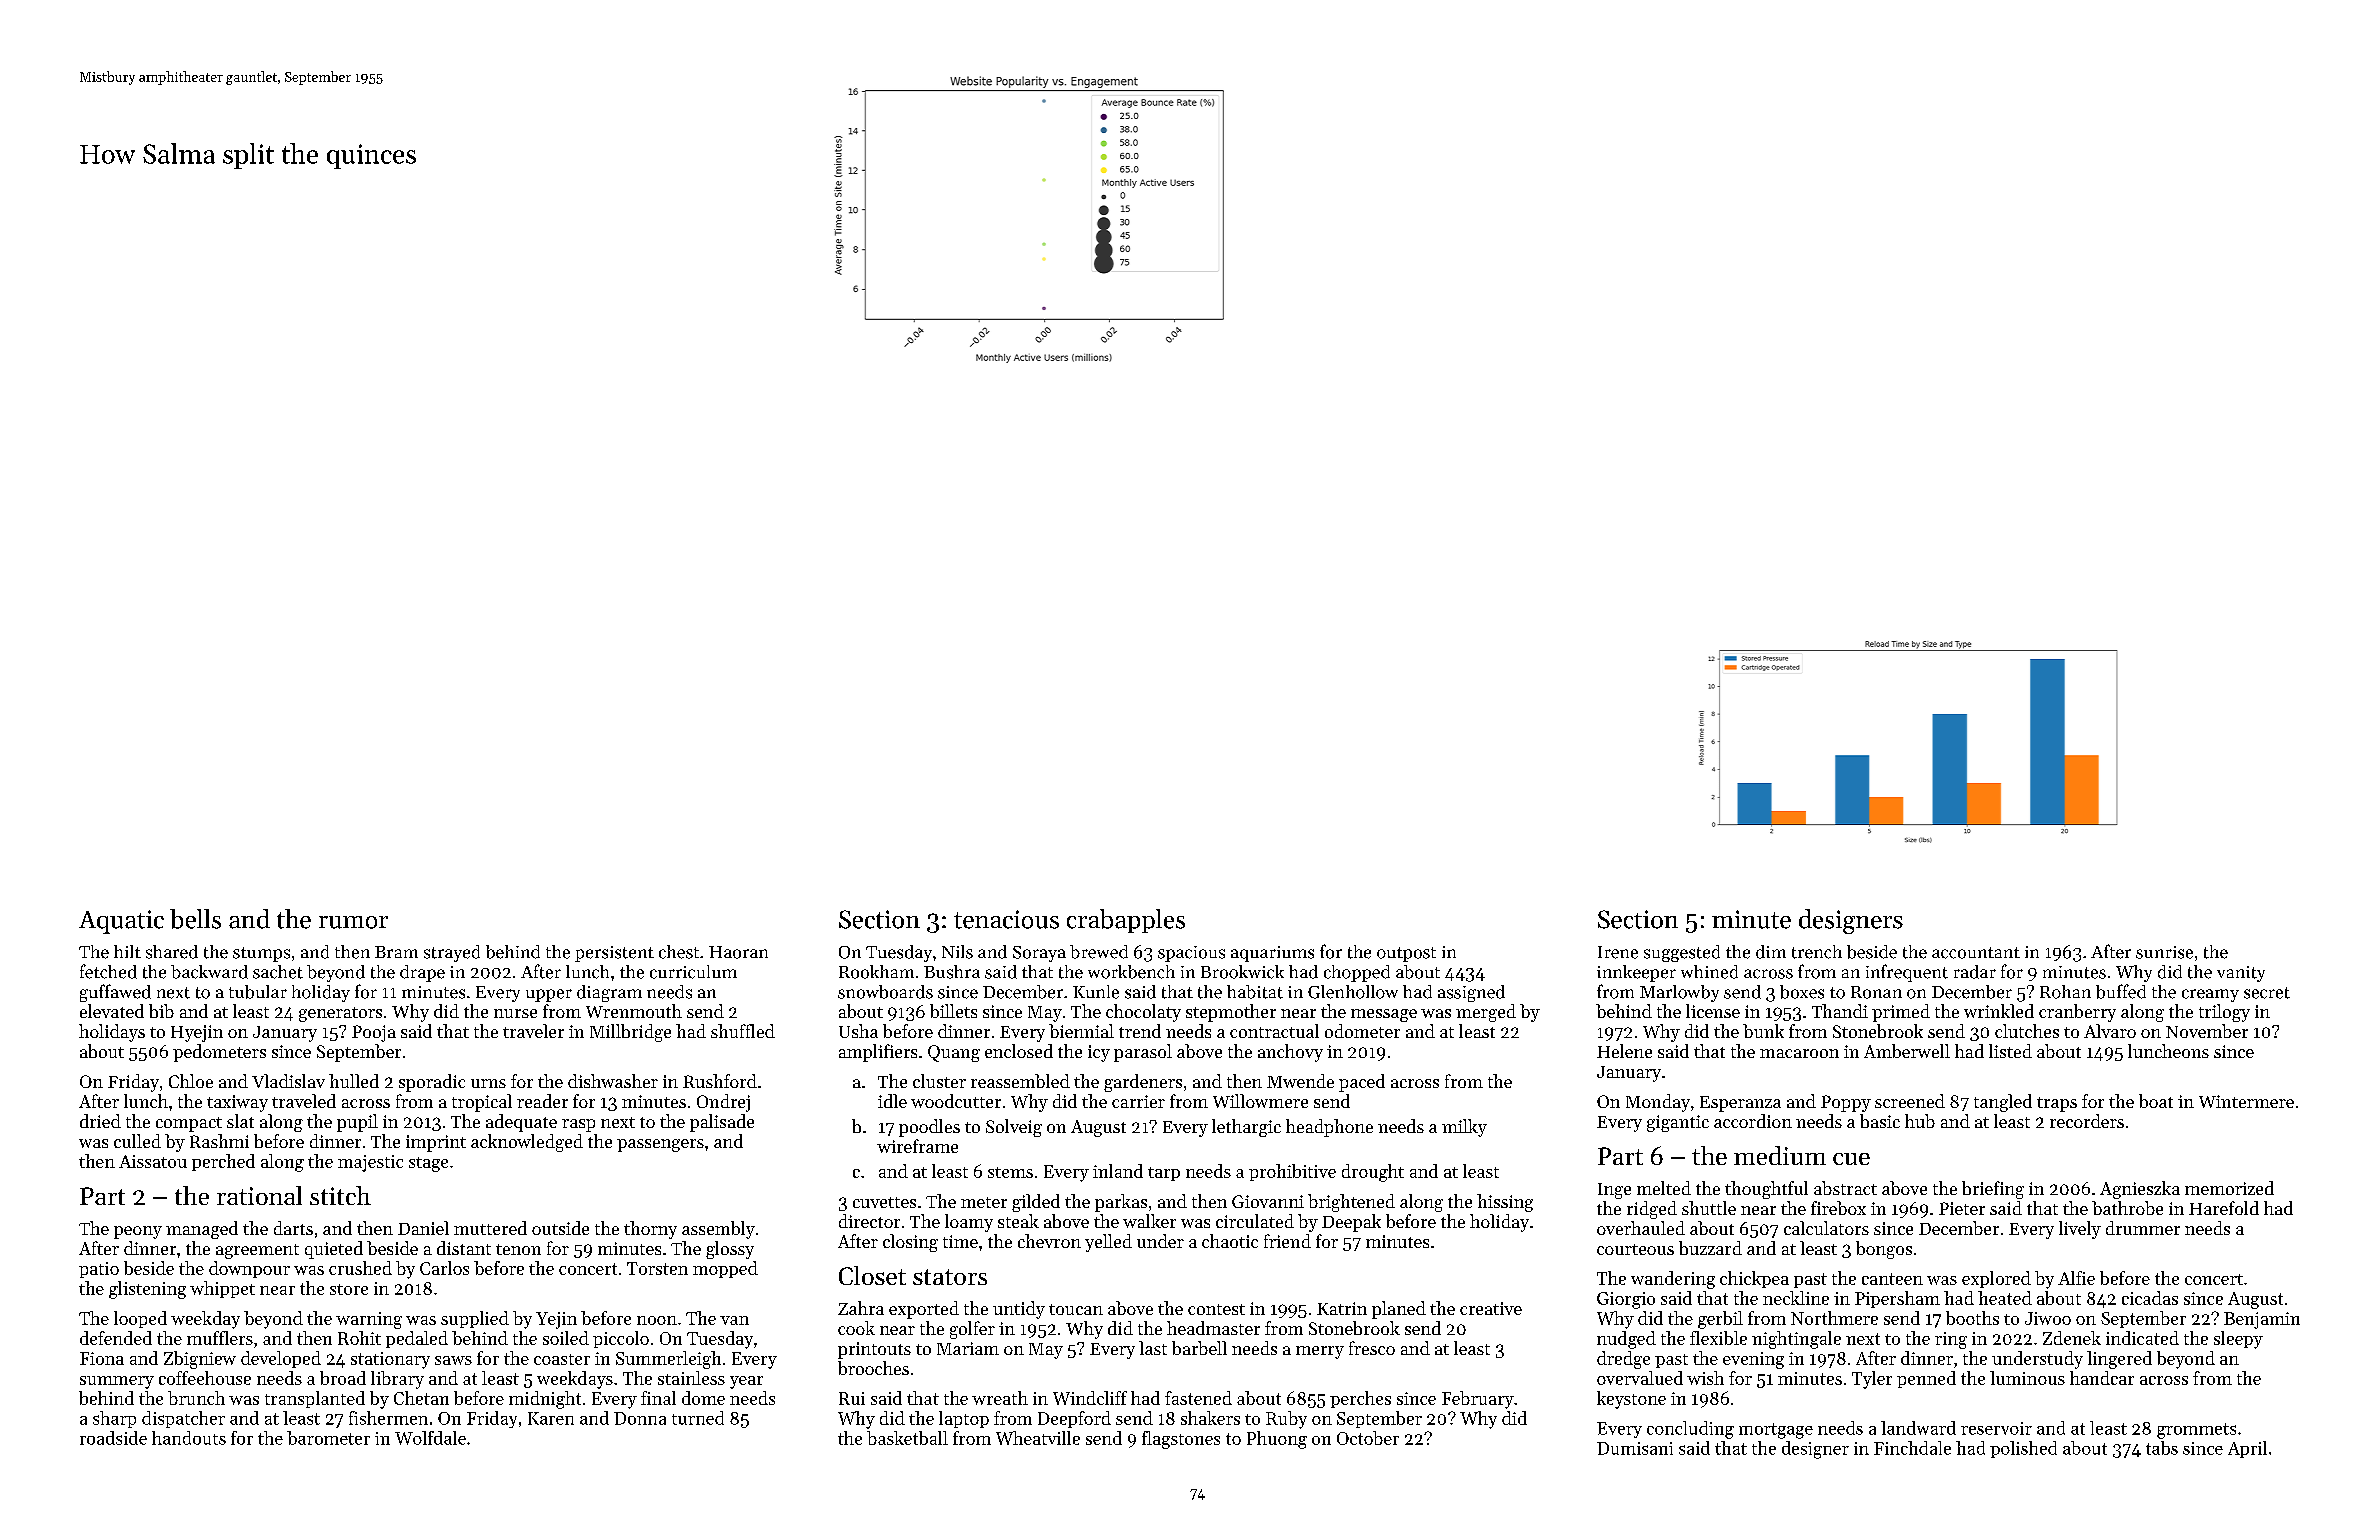 This page has width=2380, height=1540. What do you see at coordinates (2224, 1013) in the page?
I see `trilogy` at bounding box center [2224, 1013].
